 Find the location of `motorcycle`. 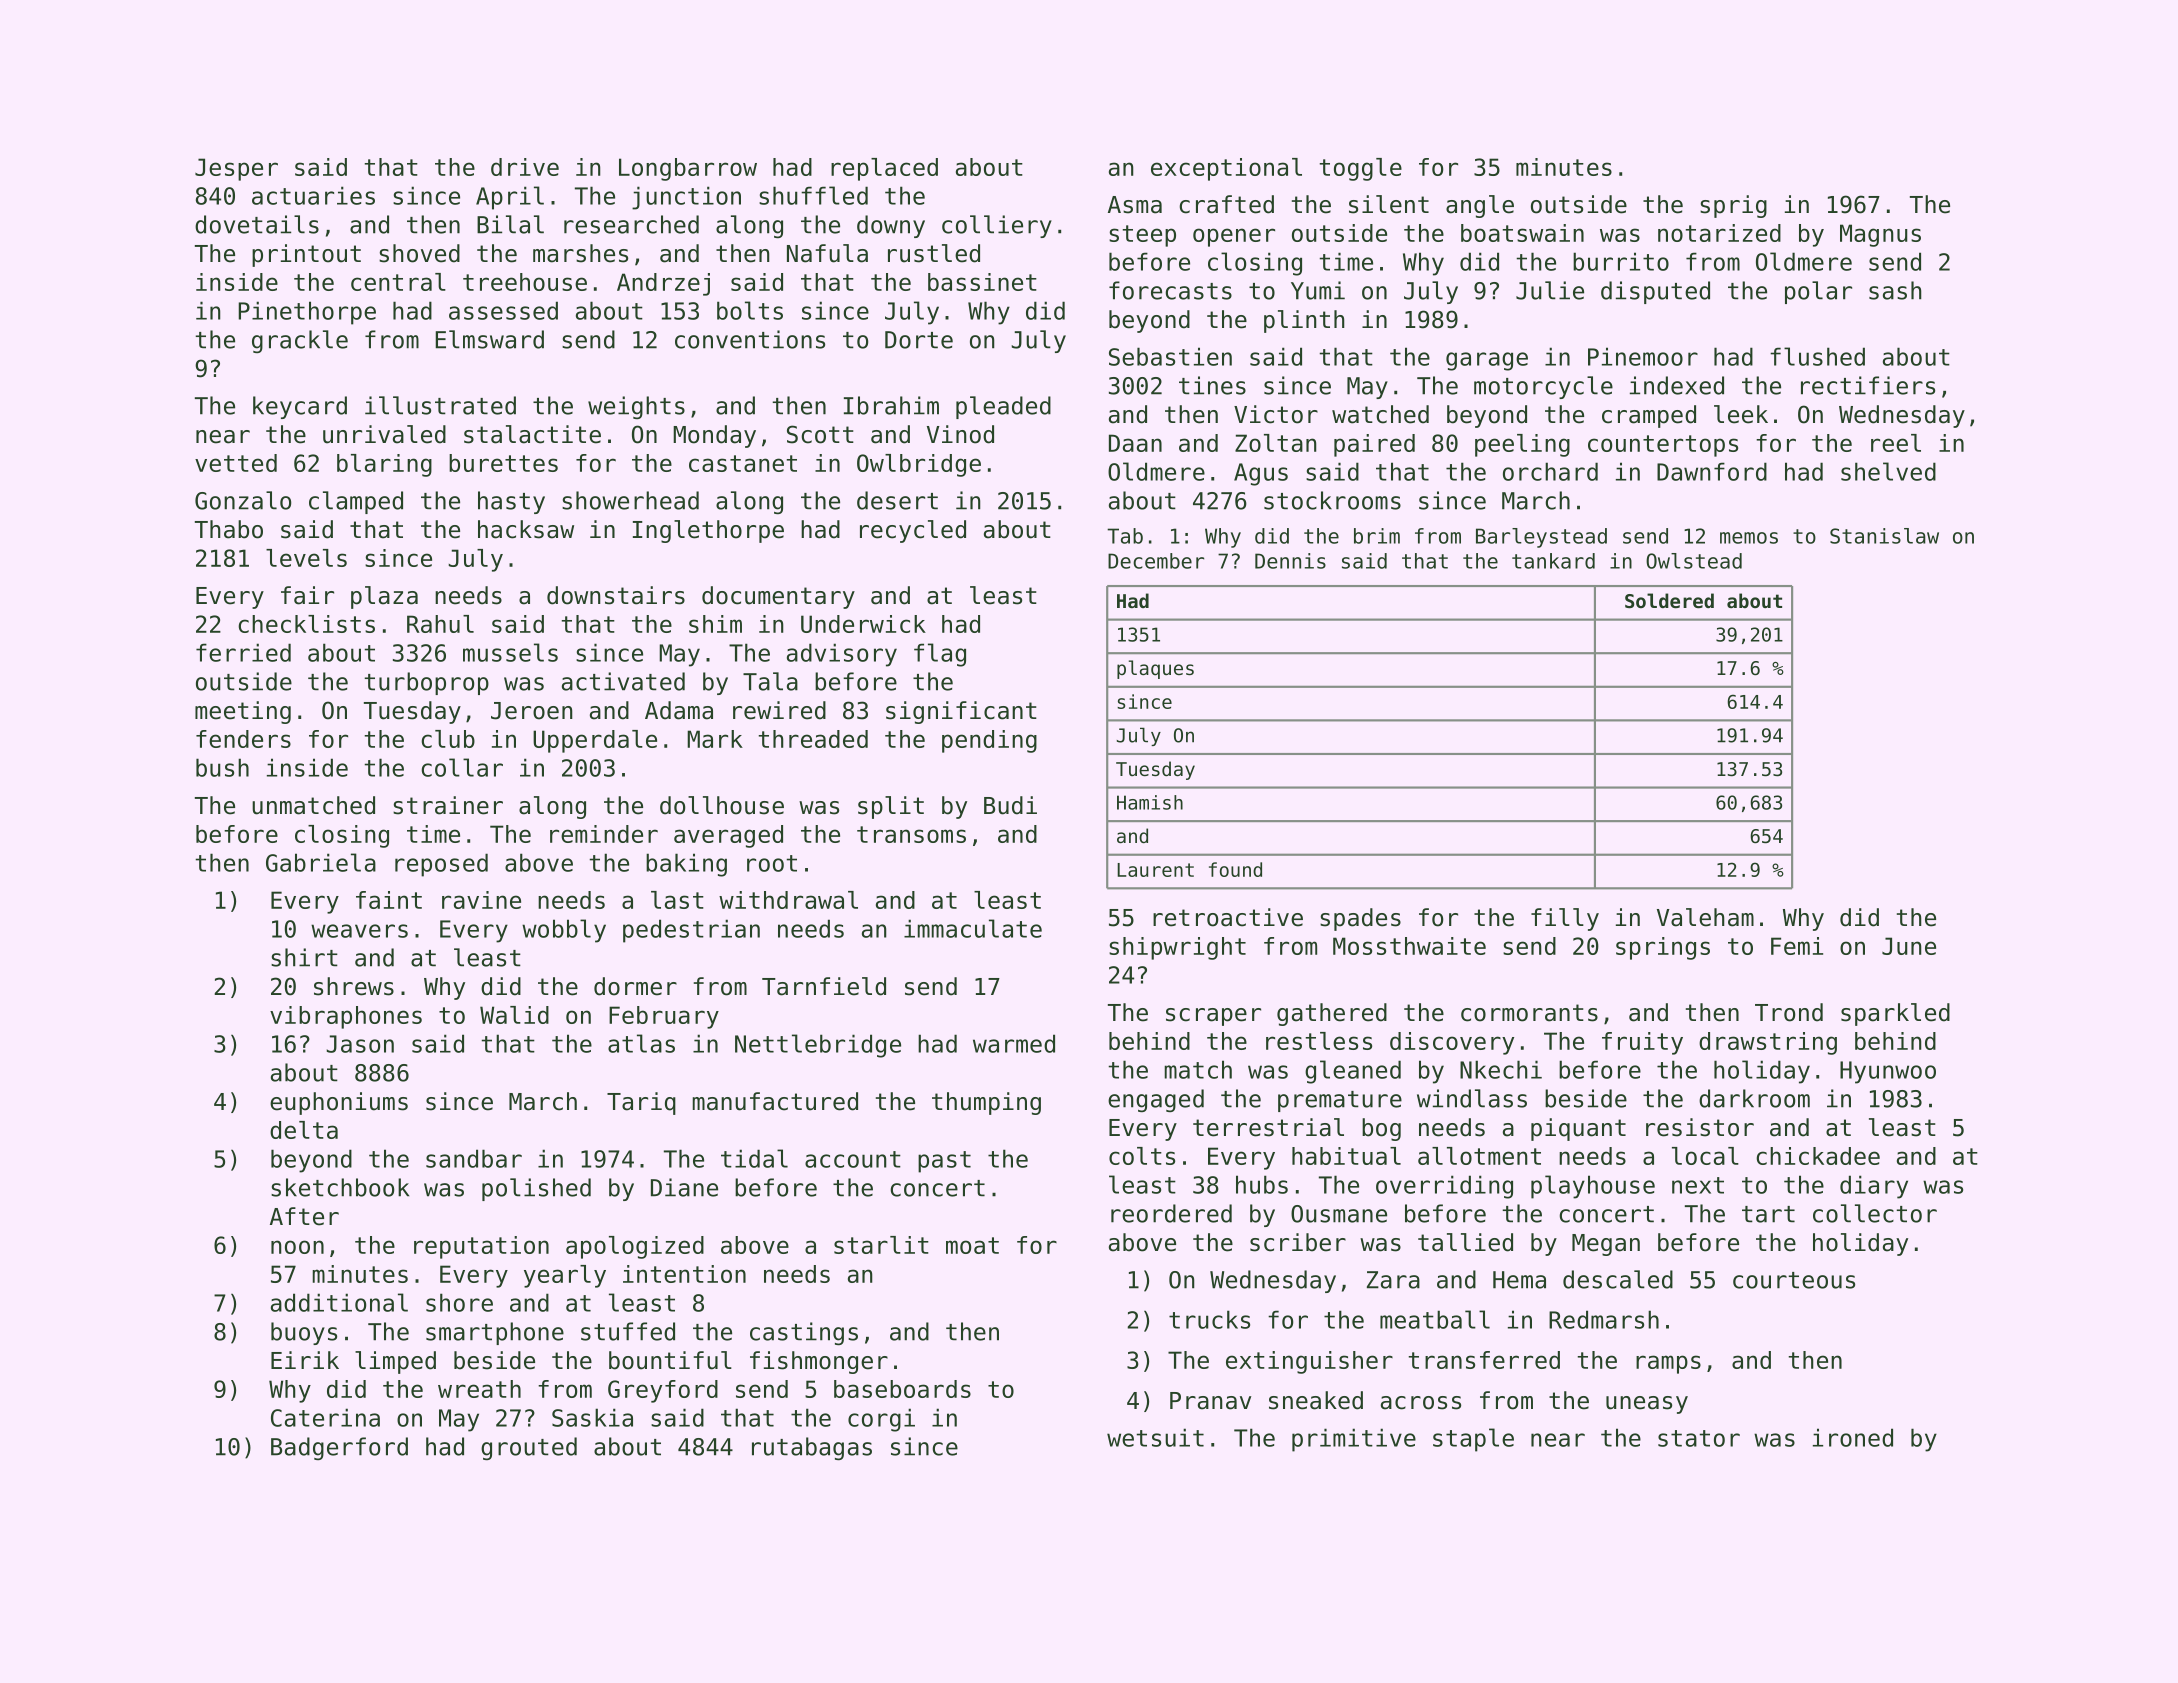

motorcycle is located at coordinates (1543, 387).
